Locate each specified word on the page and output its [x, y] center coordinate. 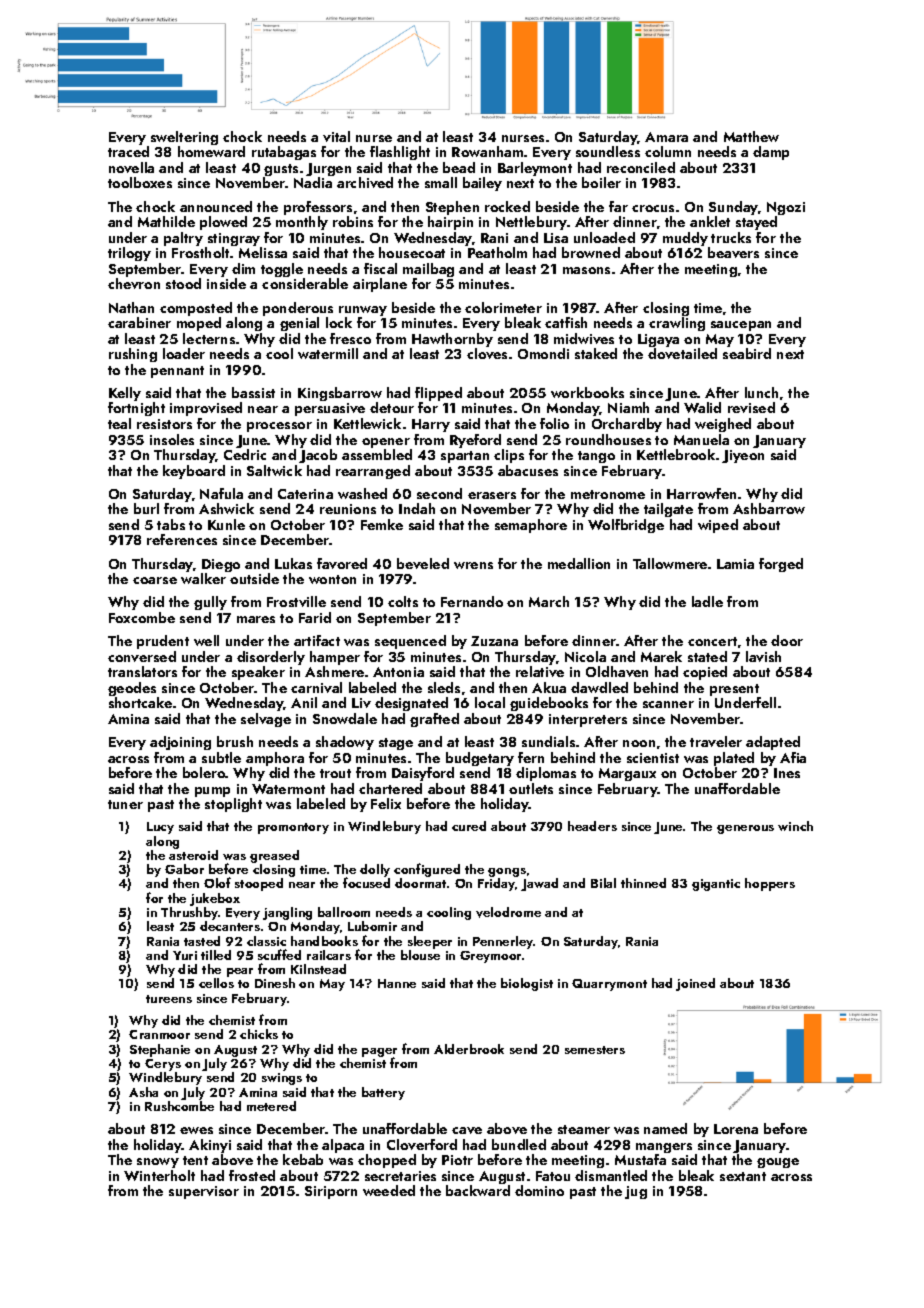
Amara [666, 137]
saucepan [741, 326]
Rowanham [487, 151]
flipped [438, 394]
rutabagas [284, 153]
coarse [155, 580]
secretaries [400, 1176]
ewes [196, 1130]
